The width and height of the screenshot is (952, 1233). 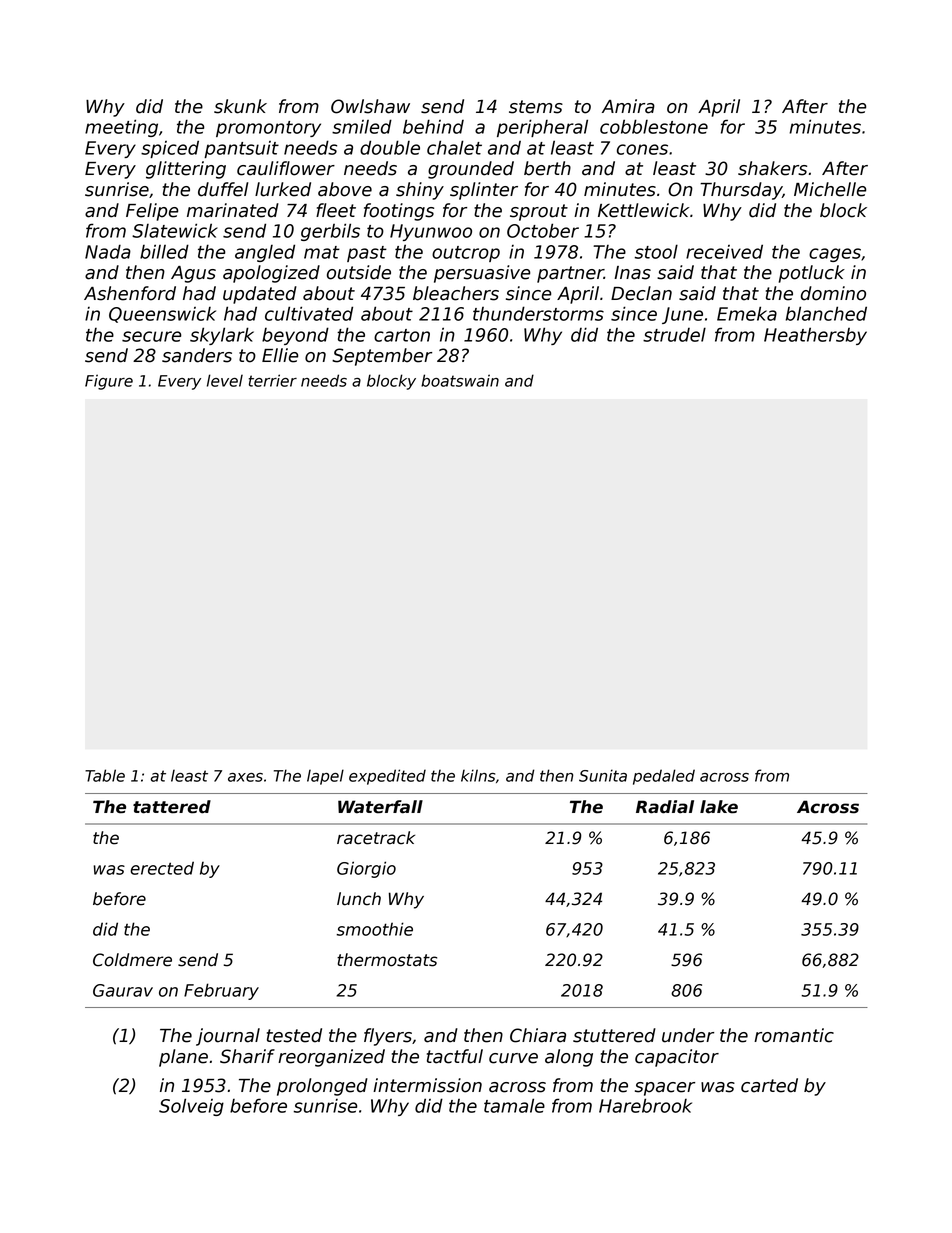 What do you see at coordinates (645, 1105) in the screenshot?
I see `Harebrook` at bounding box center [645, 1105].
